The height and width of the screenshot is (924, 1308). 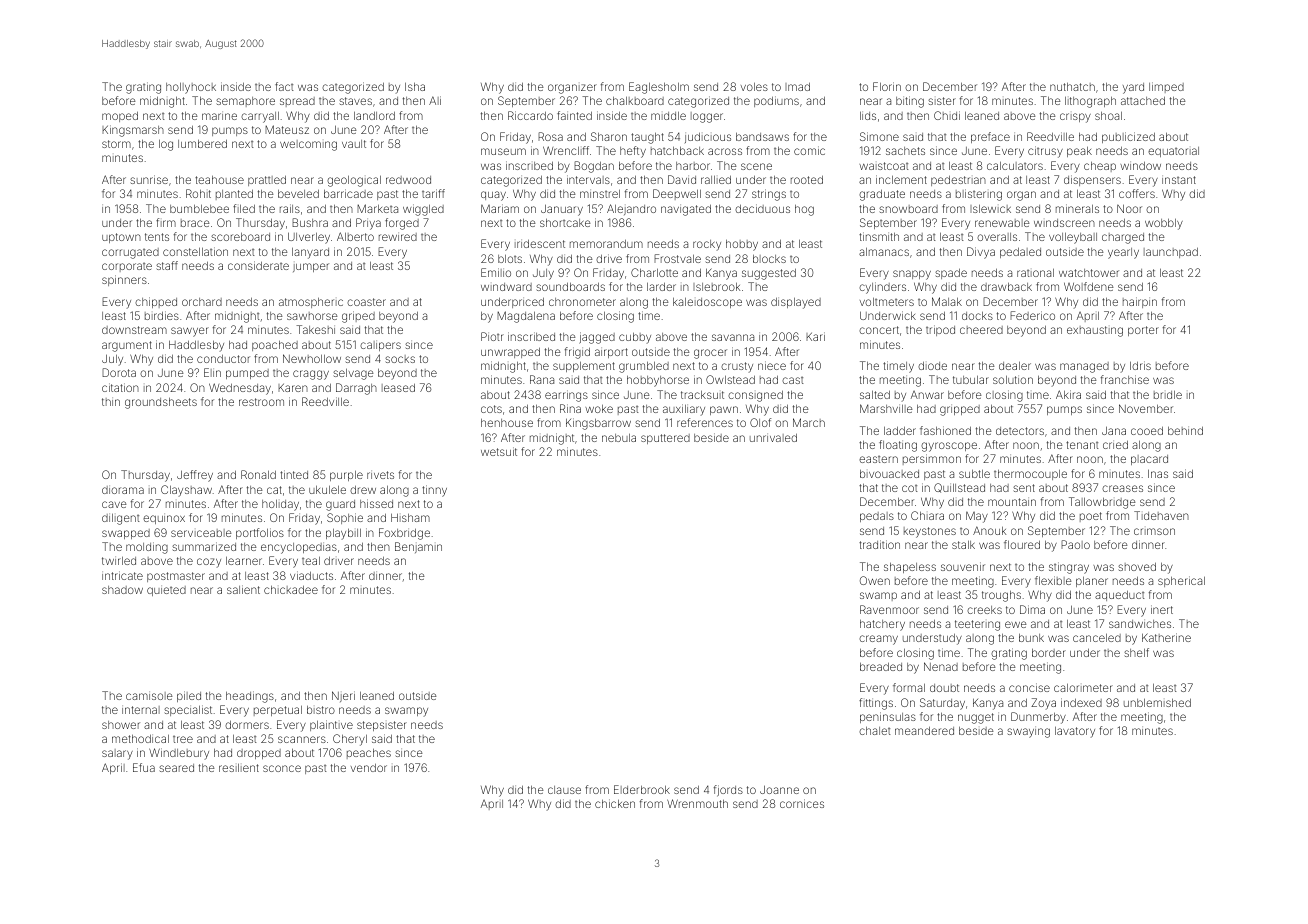 What do you see at coordinates (930, 532) in the screenshot?
I see `keystones` at bounding box center [930, 532].
